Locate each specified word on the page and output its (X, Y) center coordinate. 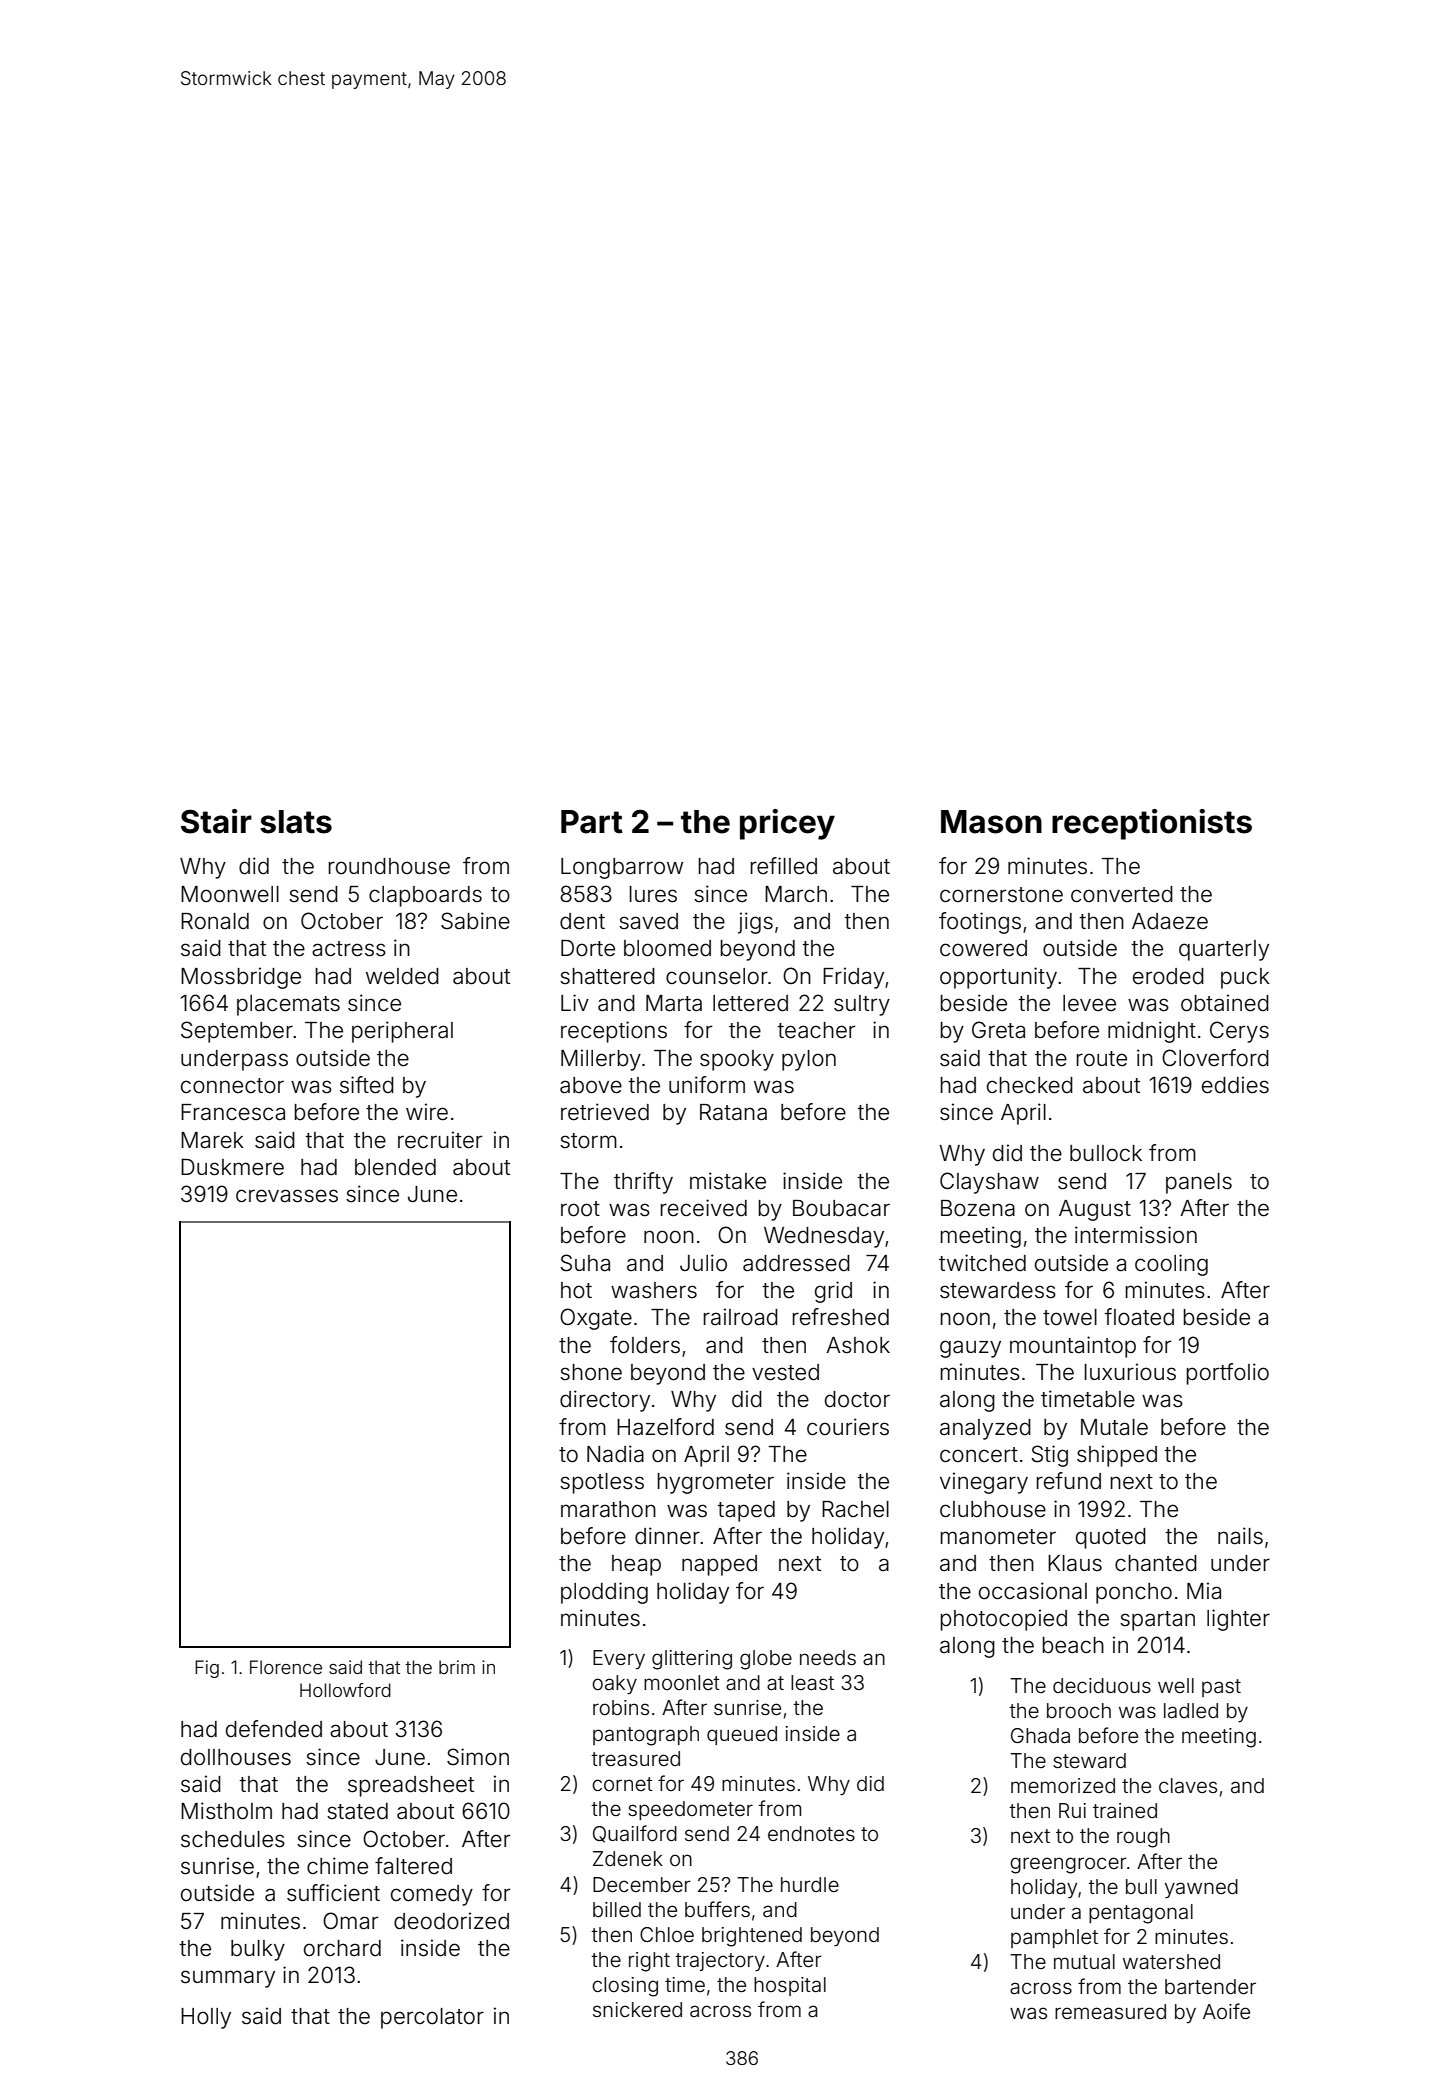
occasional (1033, 1591)
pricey (787, 824)
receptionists (1152, 824)
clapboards (425, 896)
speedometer (690, 1810)
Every (619, 1659)
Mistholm (226, 1811)
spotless (602, 1483)
